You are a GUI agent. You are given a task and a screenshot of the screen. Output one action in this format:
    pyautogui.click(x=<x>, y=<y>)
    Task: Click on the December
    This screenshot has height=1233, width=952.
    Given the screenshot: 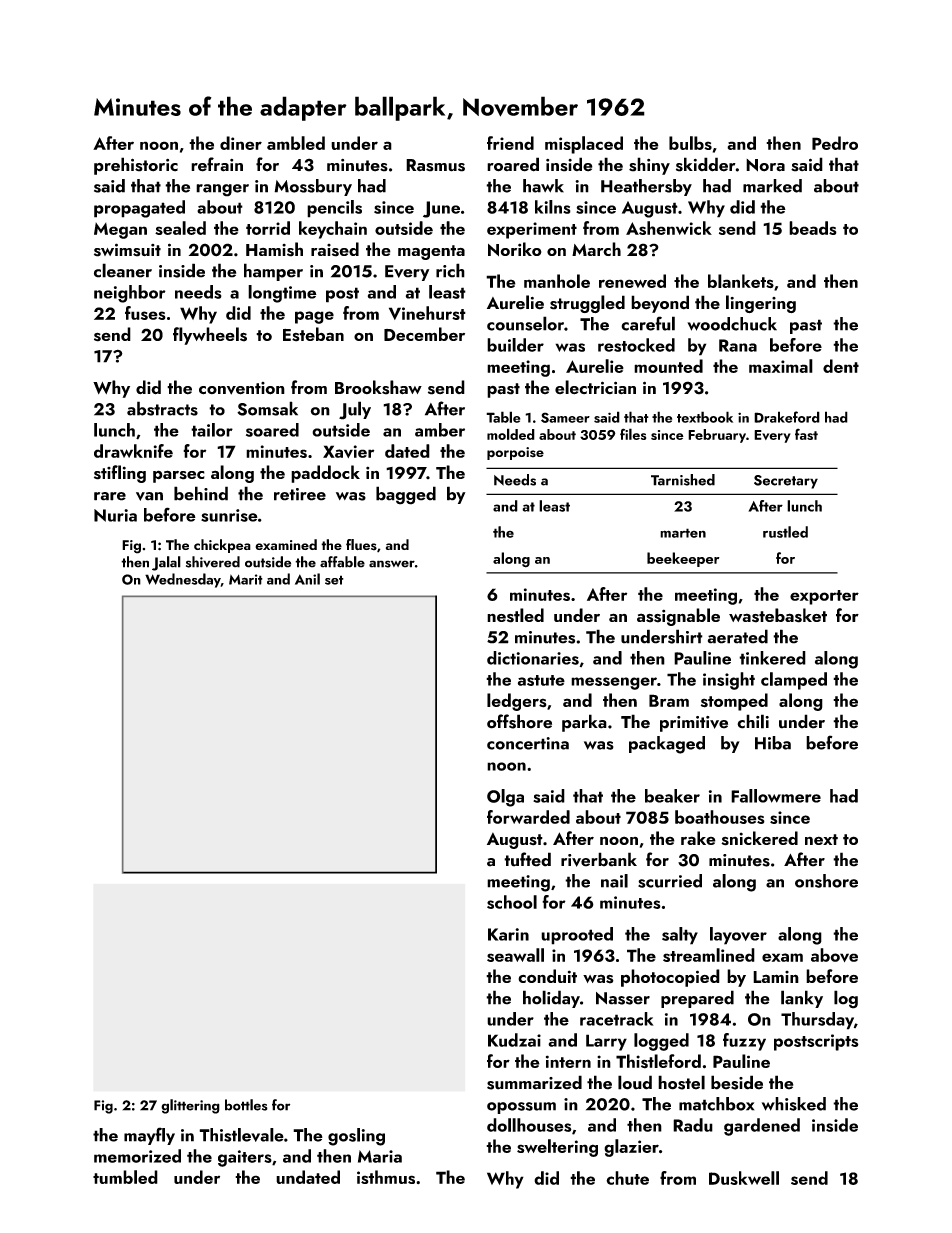 What is the action you would take?
    pyautogui.click(x=424, y=334)
